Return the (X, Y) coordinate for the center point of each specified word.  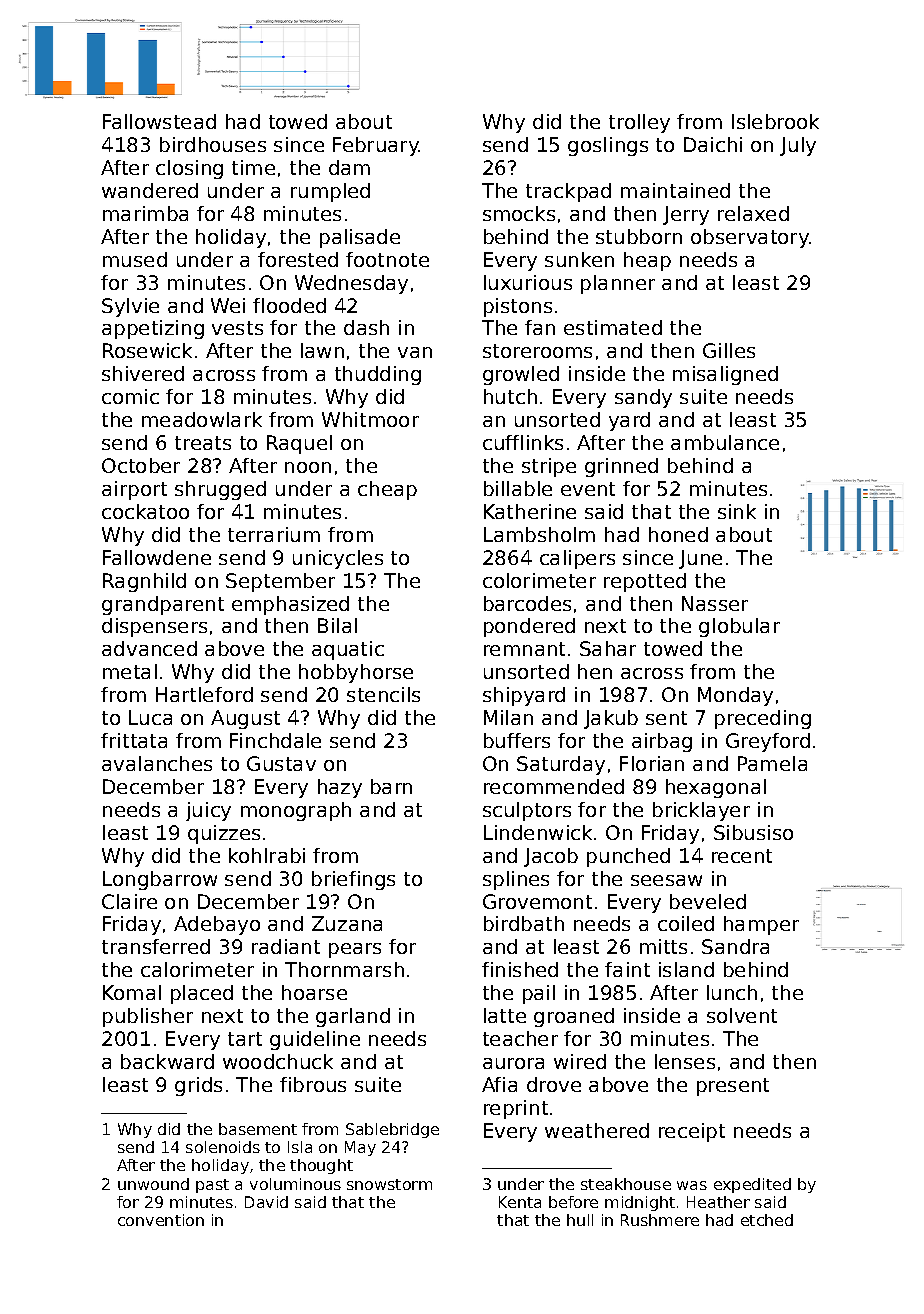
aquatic (348, 650)
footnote (387, 259)
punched (628, 857)
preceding (763, 719)
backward (167, 1061)
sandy (643, 398)
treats (203, 443)
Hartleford (204, 694)
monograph (296, 811)
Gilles (729, 350)
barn (391, 786)
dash (366, 327)
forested (298, 259)
